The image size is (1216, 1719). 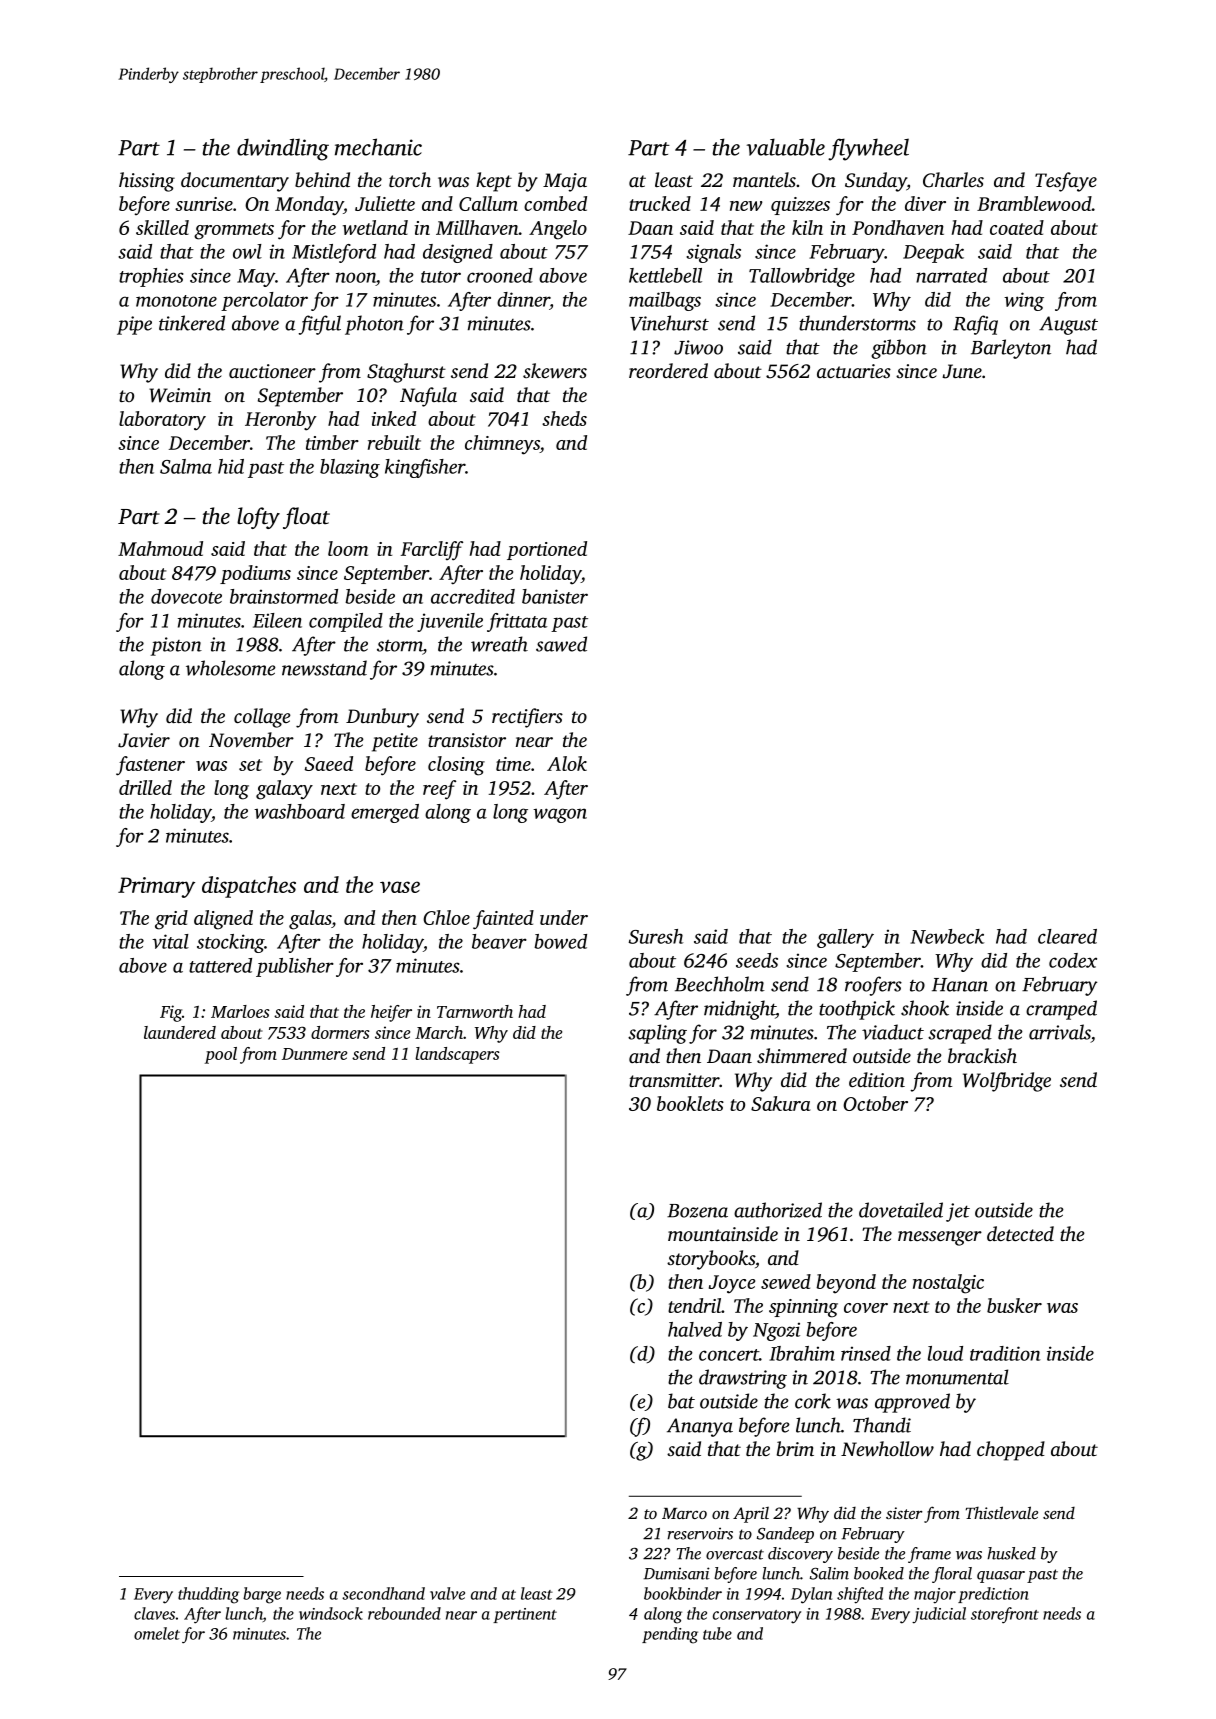 I want to click on windsock, so click(x=331, y=1613).
